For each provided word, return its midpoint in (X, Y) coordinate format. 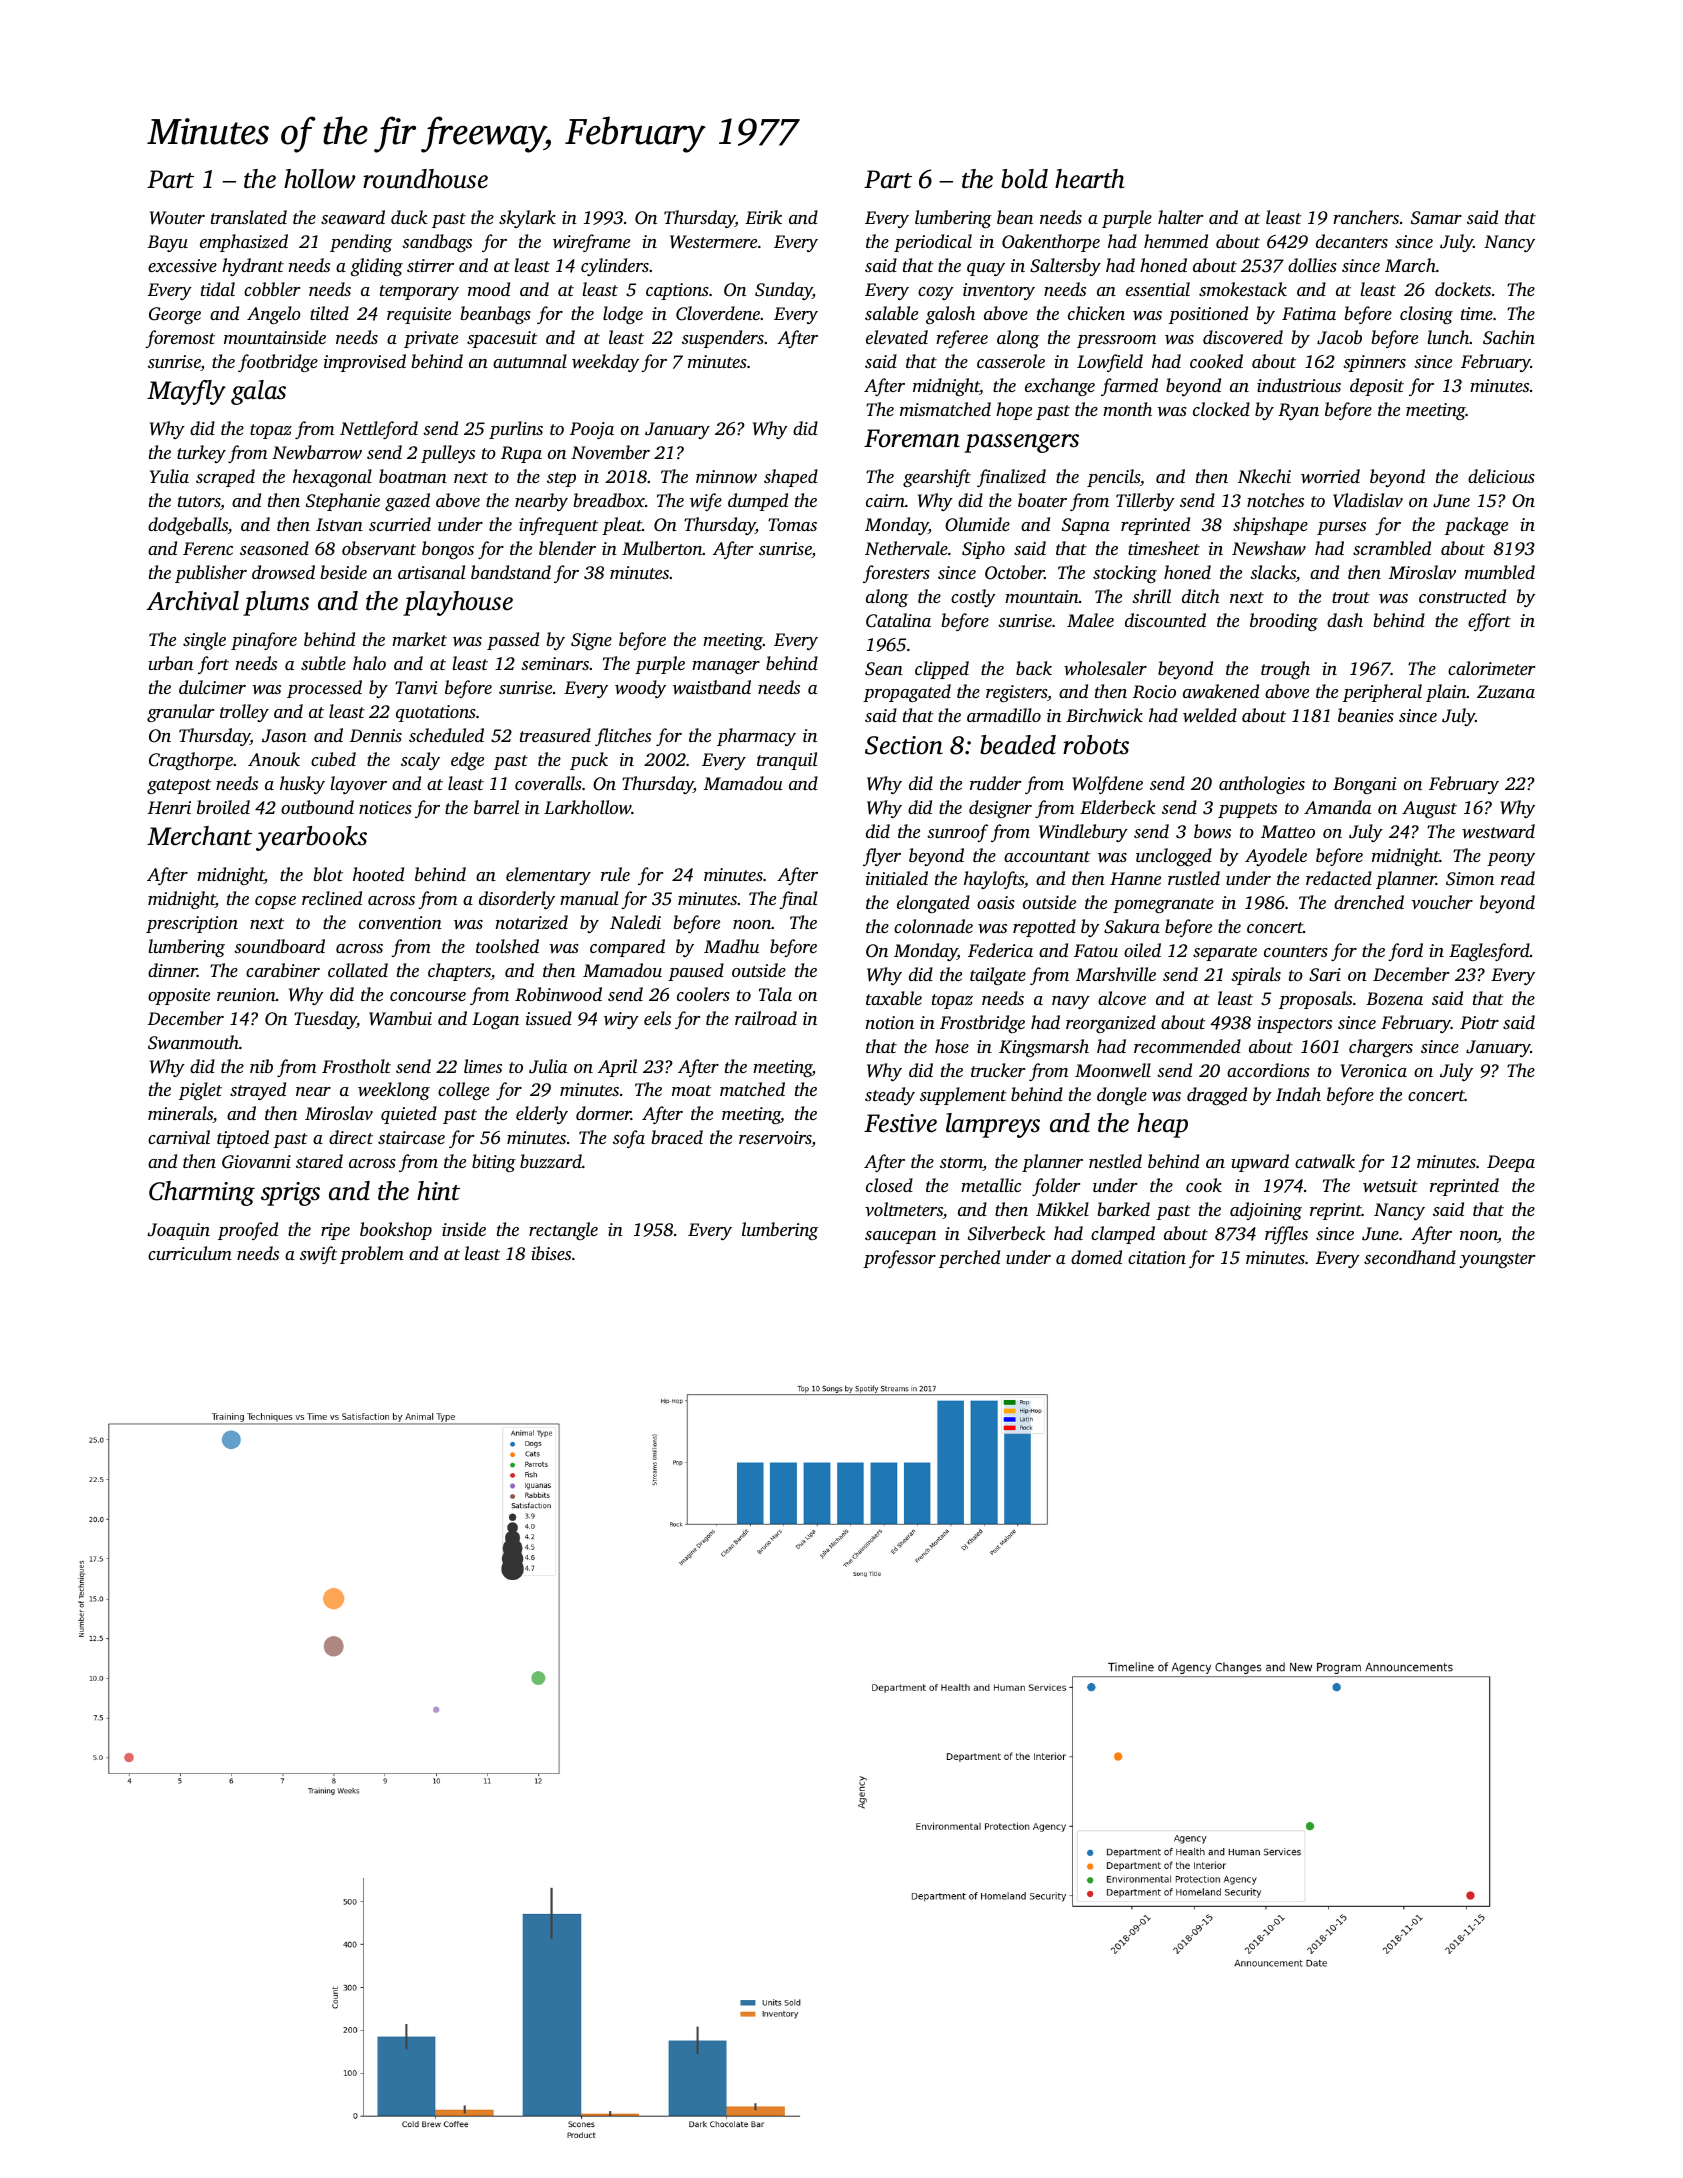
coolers (703, 994)
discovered (1243, 337)
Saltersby (1065, 267)
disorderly (517, 900)
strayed (258, 1091)
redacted (1339, 878)
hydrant (253, 267)
